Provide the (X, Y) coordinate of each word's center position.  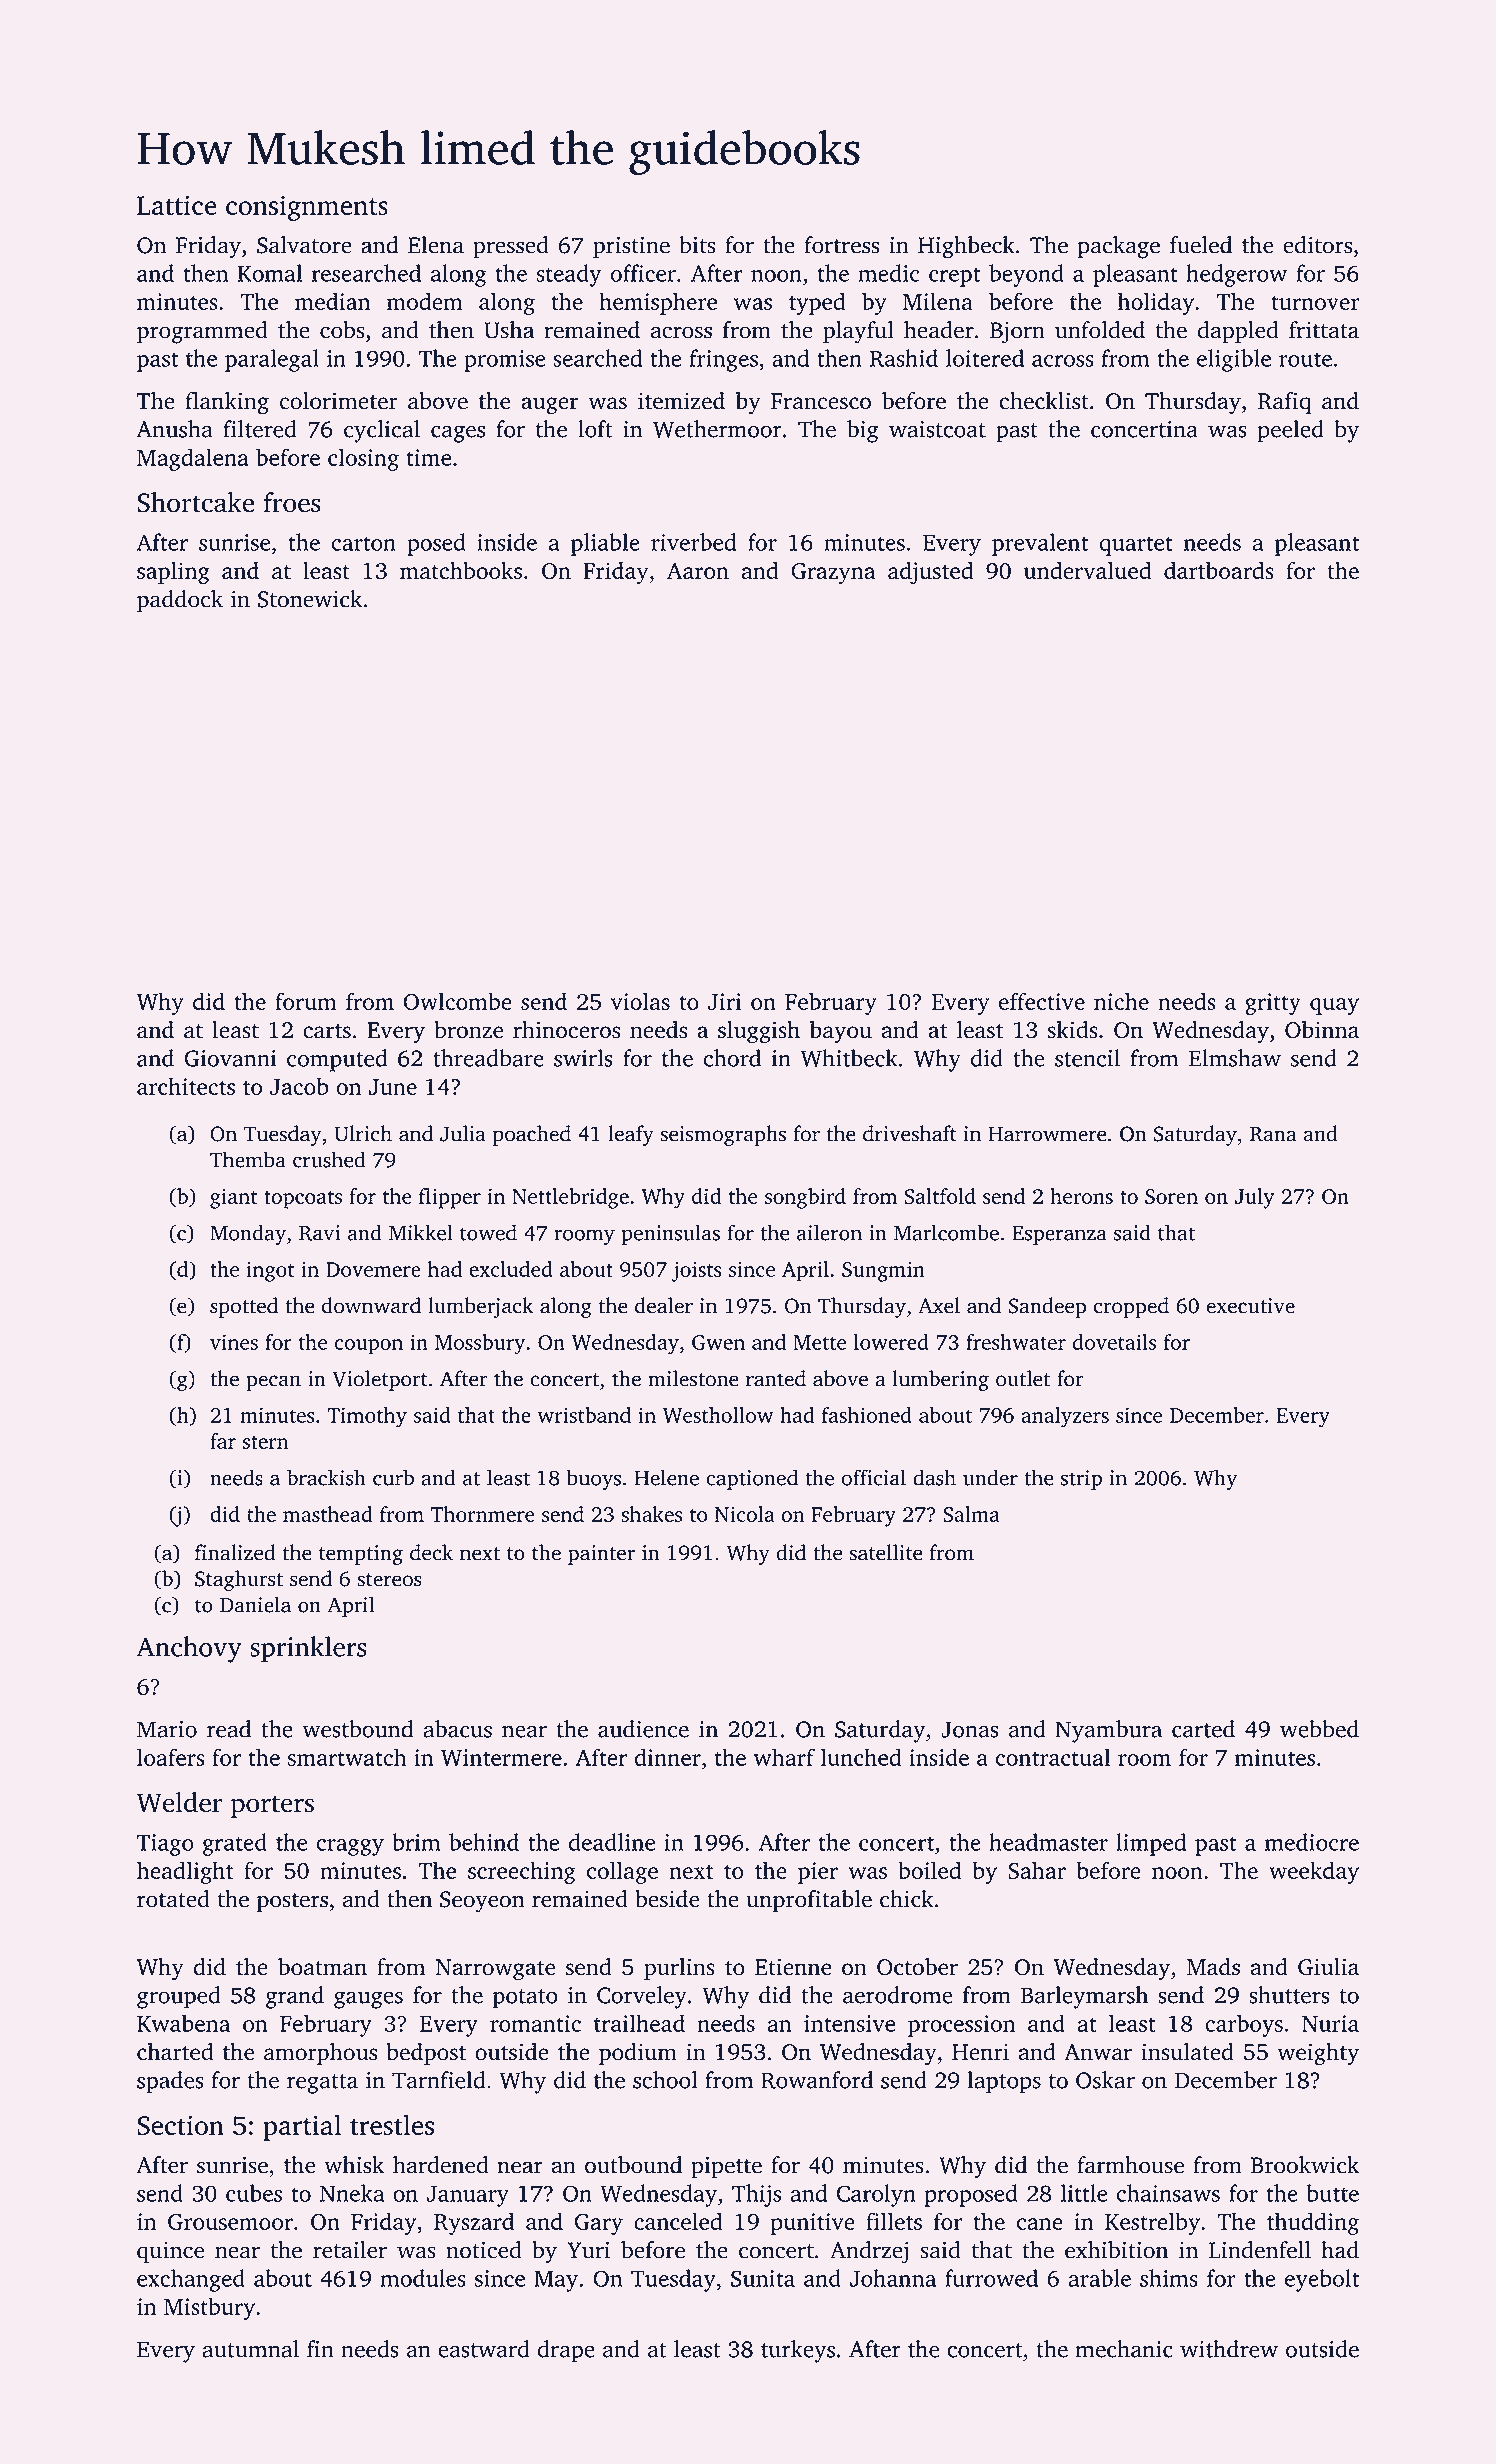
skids (1073, 1030)
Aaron (698, 571)
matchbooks (461, 570)
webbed (1319, 1729)
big (862, 431)
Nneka (352, 2193)
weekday (1314, 1872)
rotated (173, 1899)
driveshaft (910, 1133)
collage (622, 1872)
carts (327, 1031)
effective (1042, 1001)
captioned (752, 1479)
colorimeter (339, 401)
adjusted (930, 572)
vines (234, 1342)
